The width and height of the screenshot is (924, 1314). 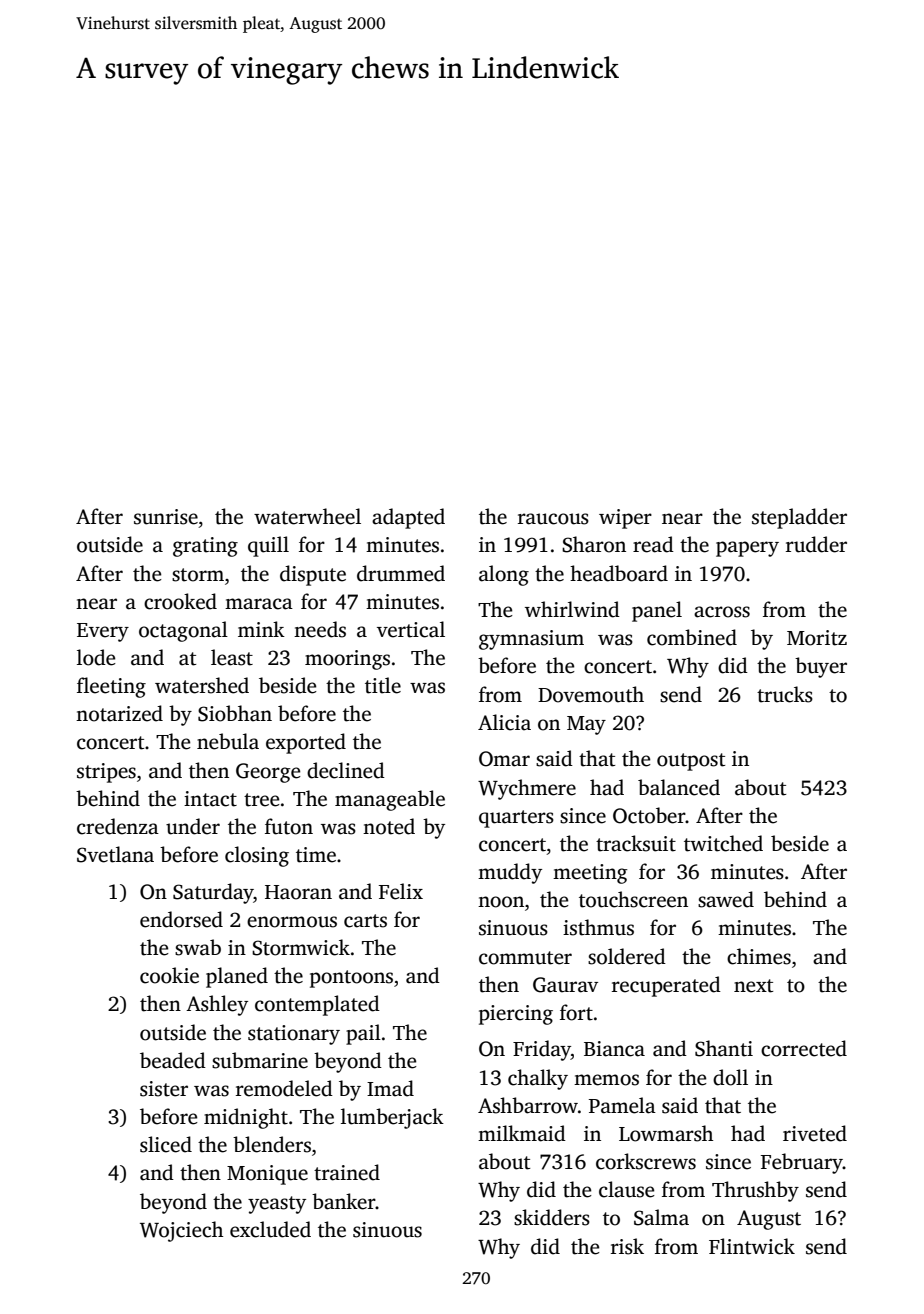 I want to click on lode, so click(x=96, y=657).
